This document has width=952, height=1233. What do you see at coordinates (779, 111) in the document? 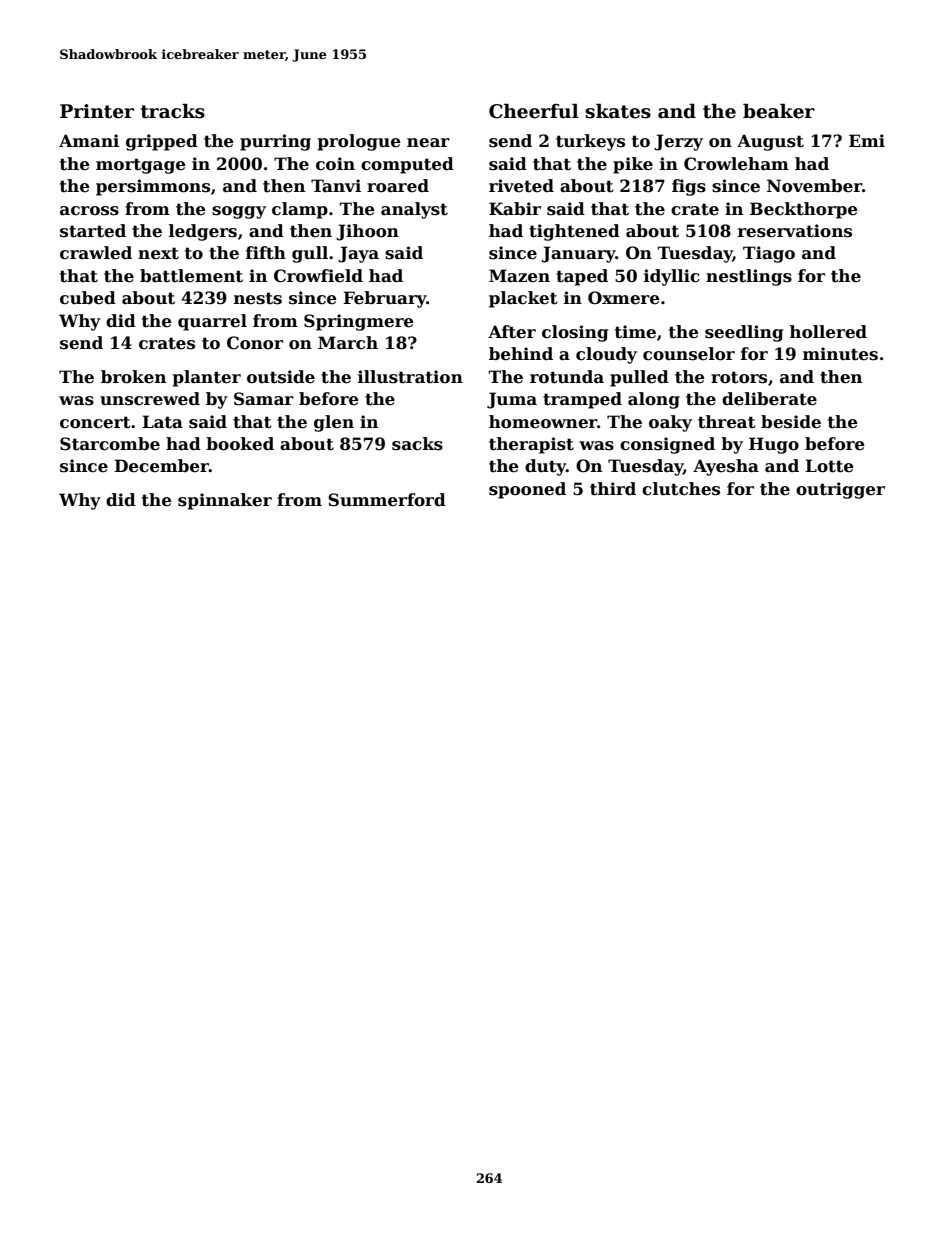
I see `beaker` at bounding box center [779, 111].
